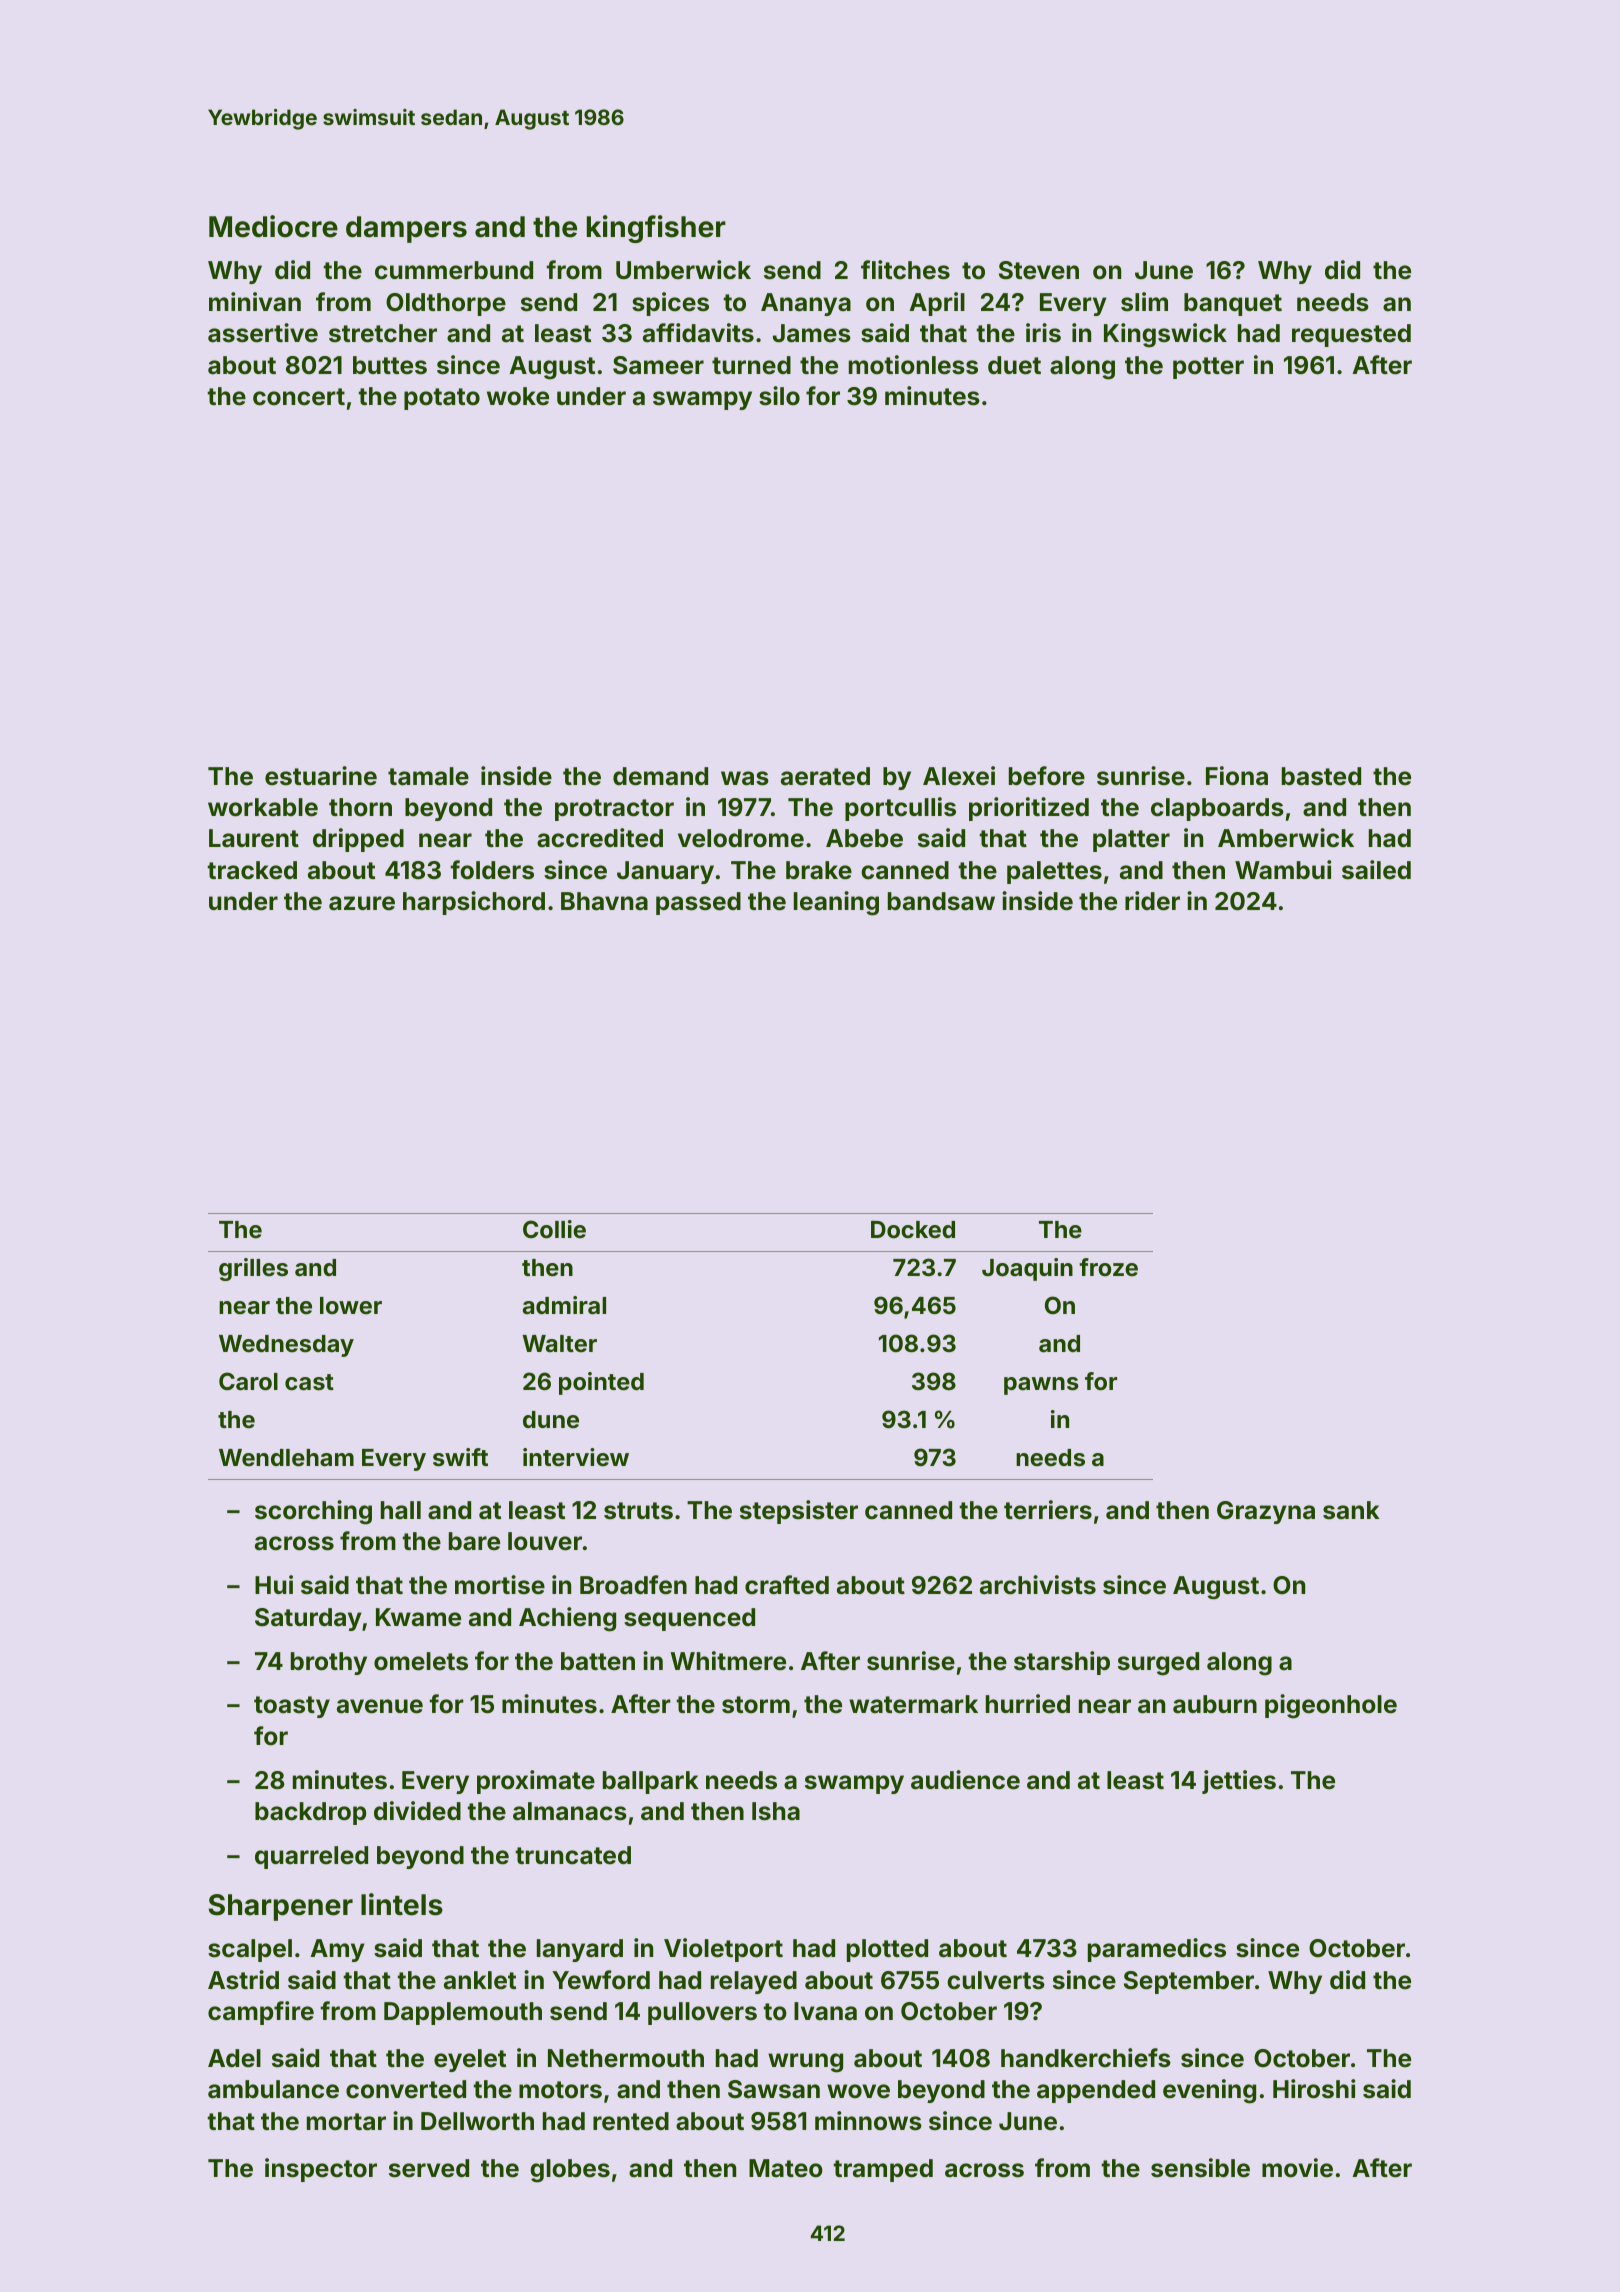  Describe the element at coordinates (779, 396) in the screenshot. I see `silo` at that location.
